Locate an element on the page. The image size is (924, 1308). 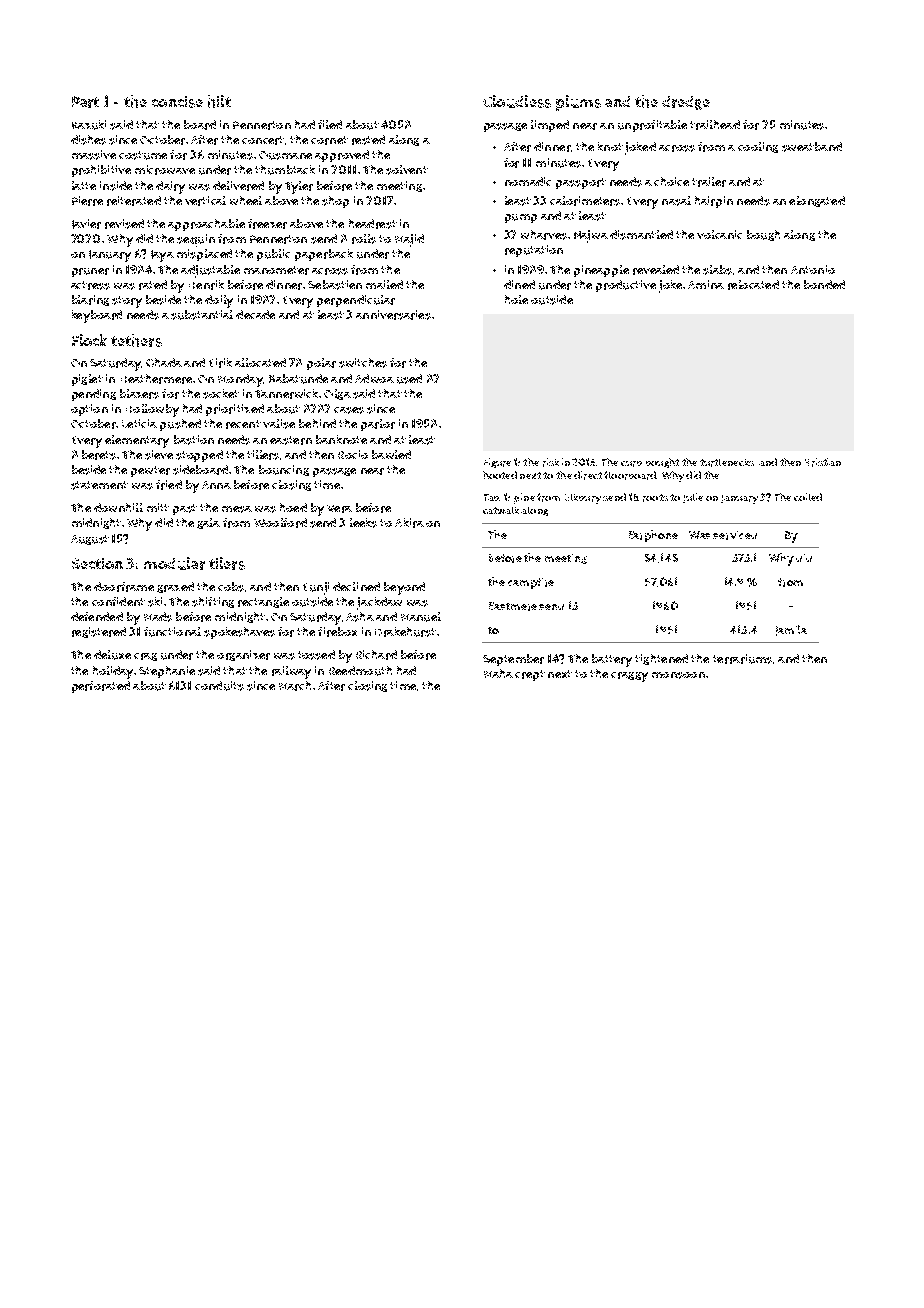
campfire is located at coordinates (531, 583).
